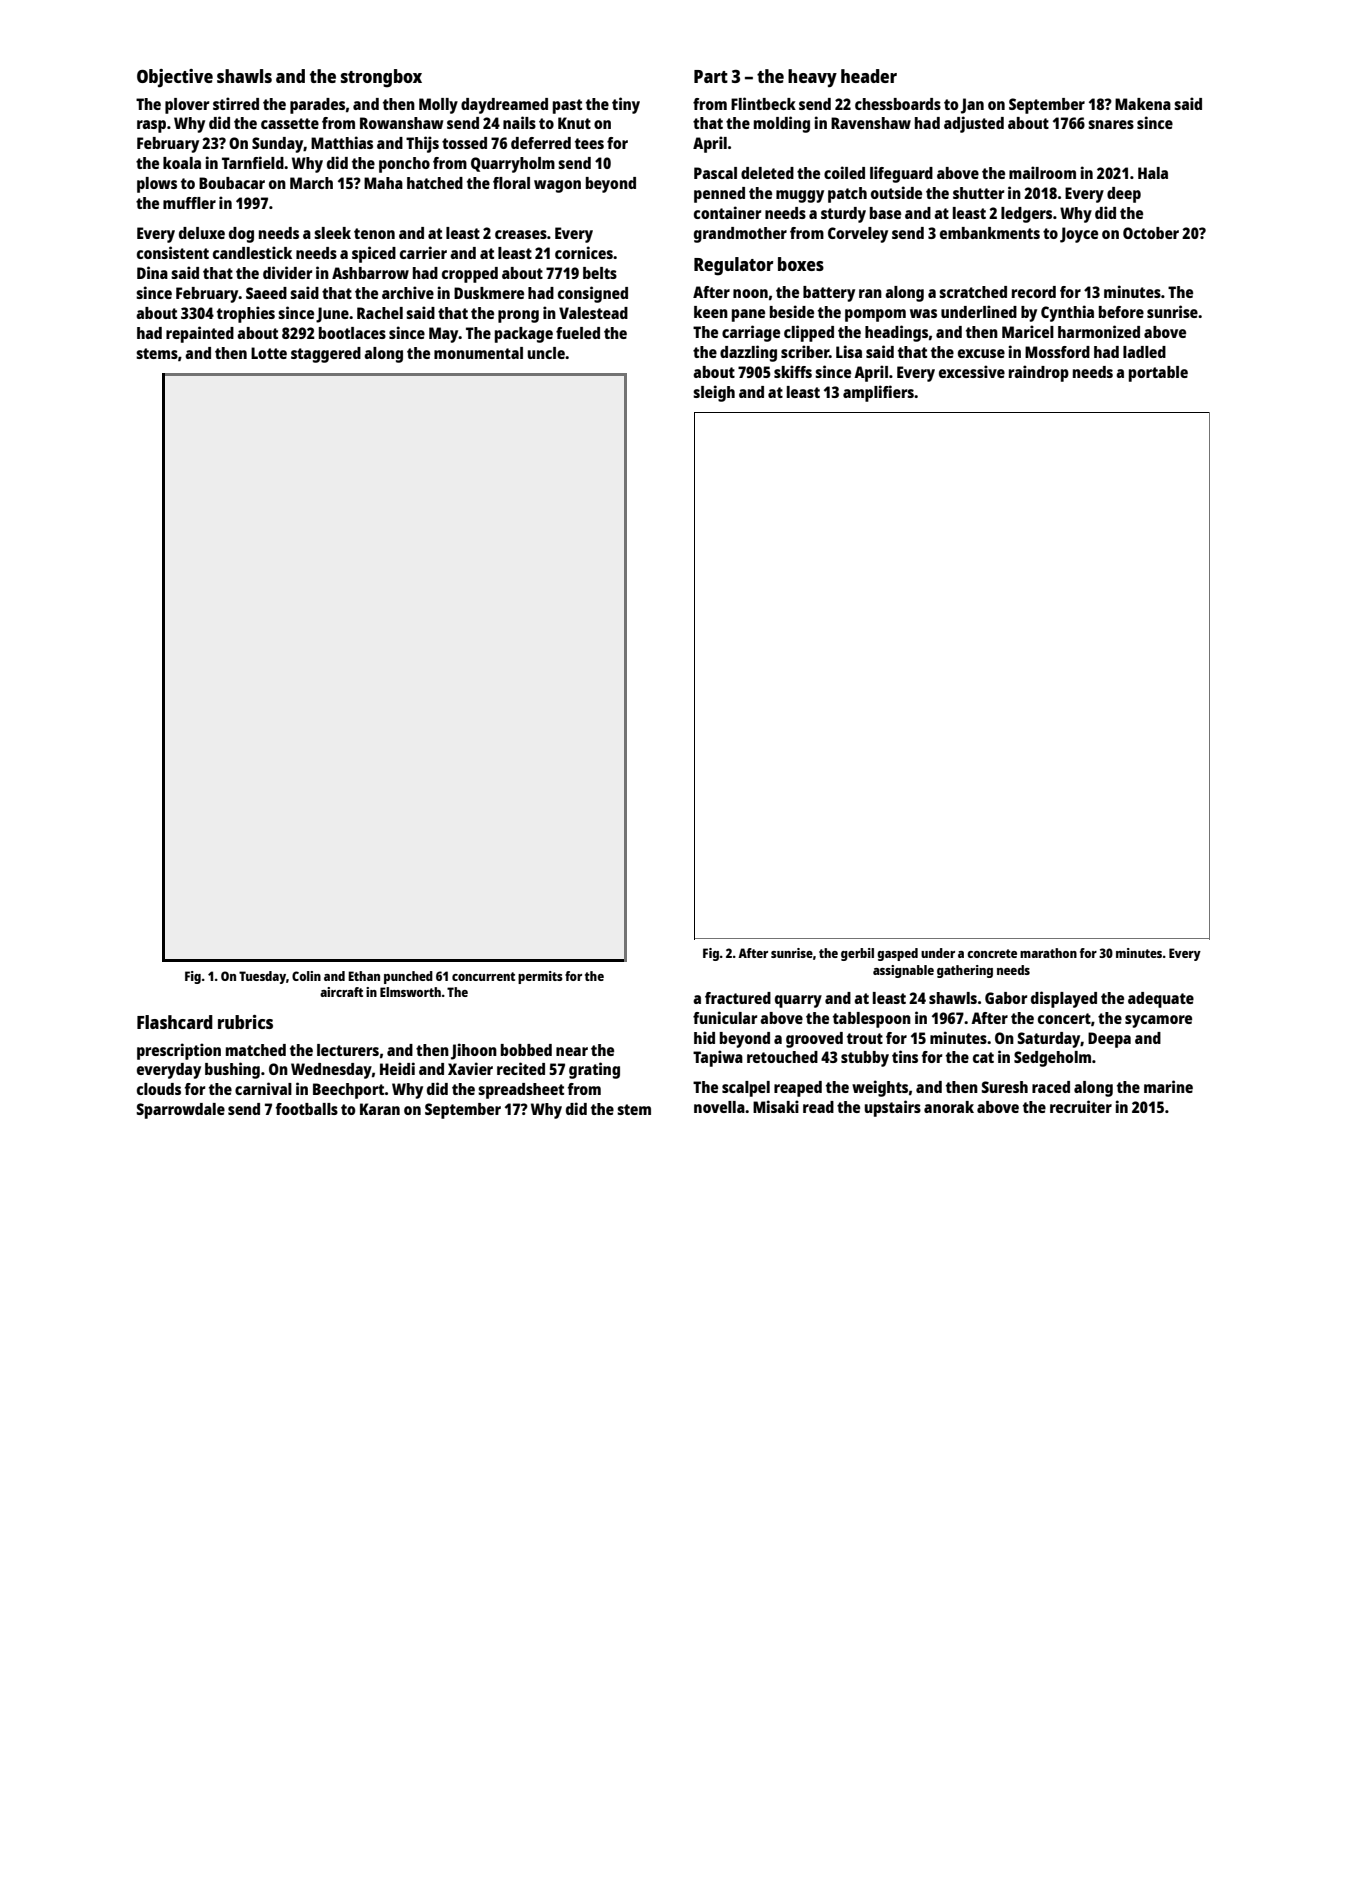  I want to click on portable, so click(1158, 374).
